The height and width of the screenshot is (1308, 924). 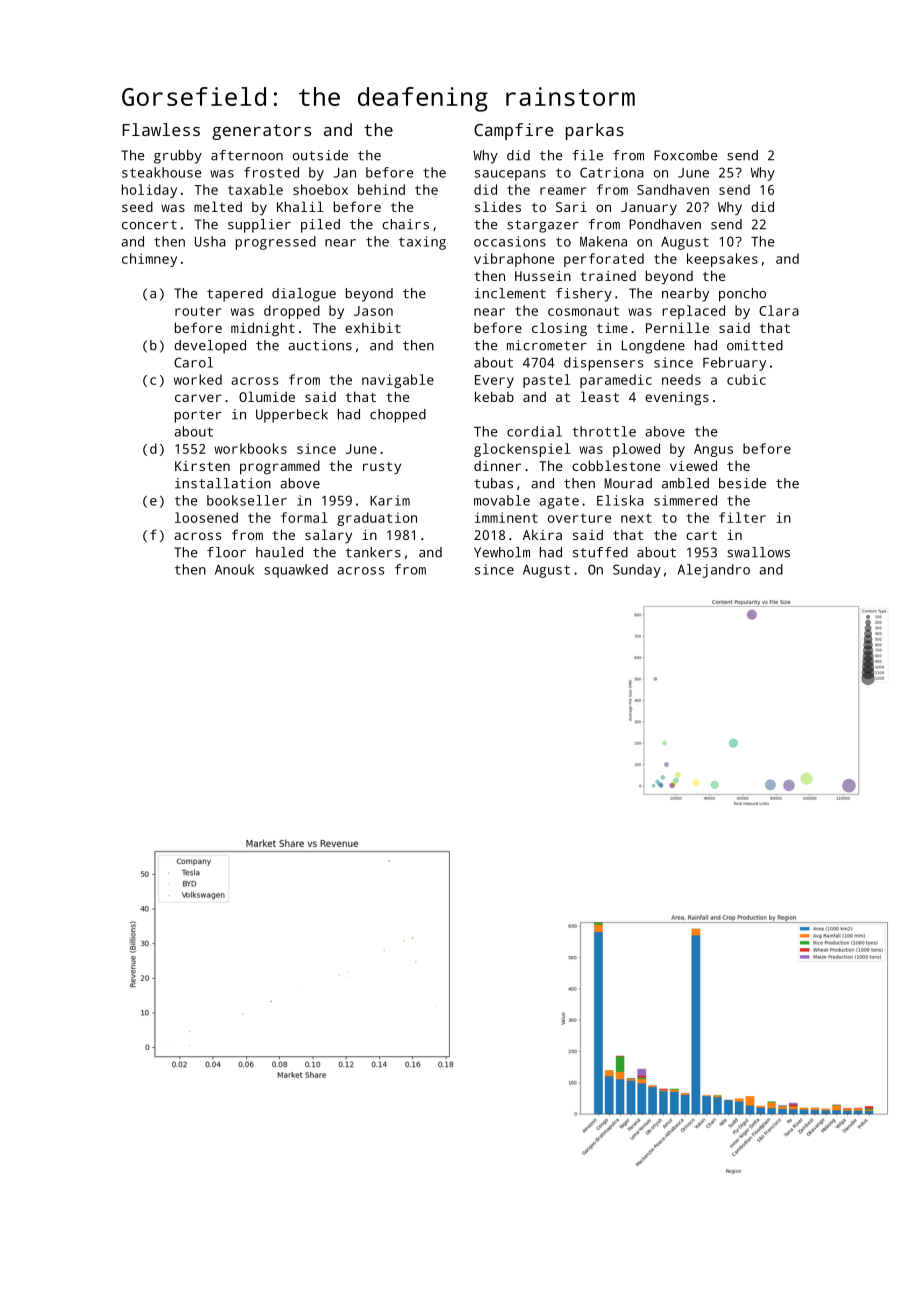 I want to click on Angus, so click(x=713, y=450).
